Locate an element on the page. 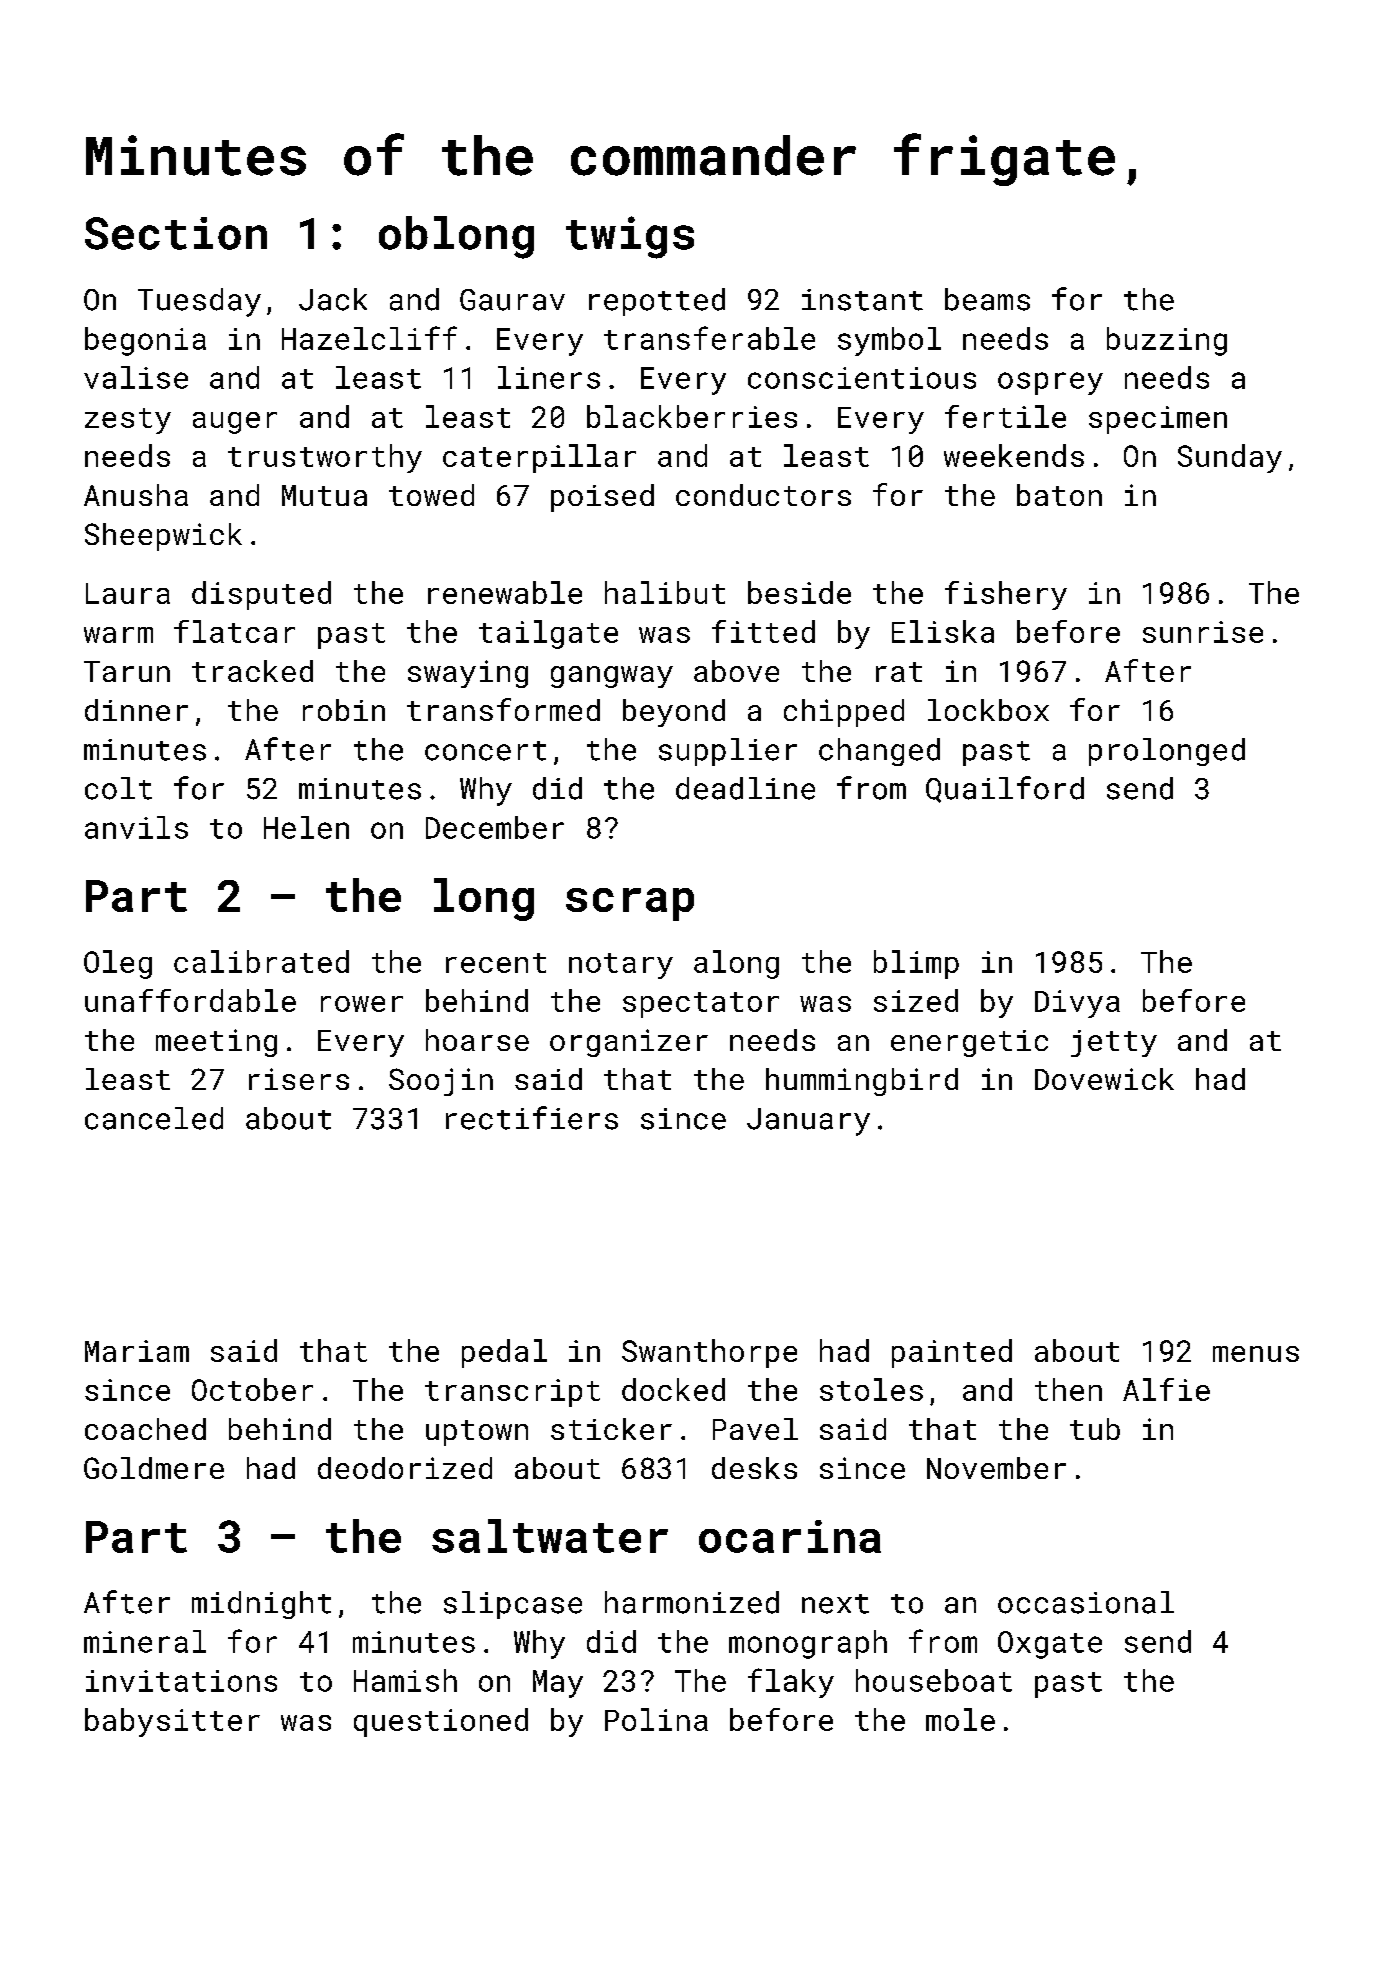  twigs is located at coordinates (630, 237).
